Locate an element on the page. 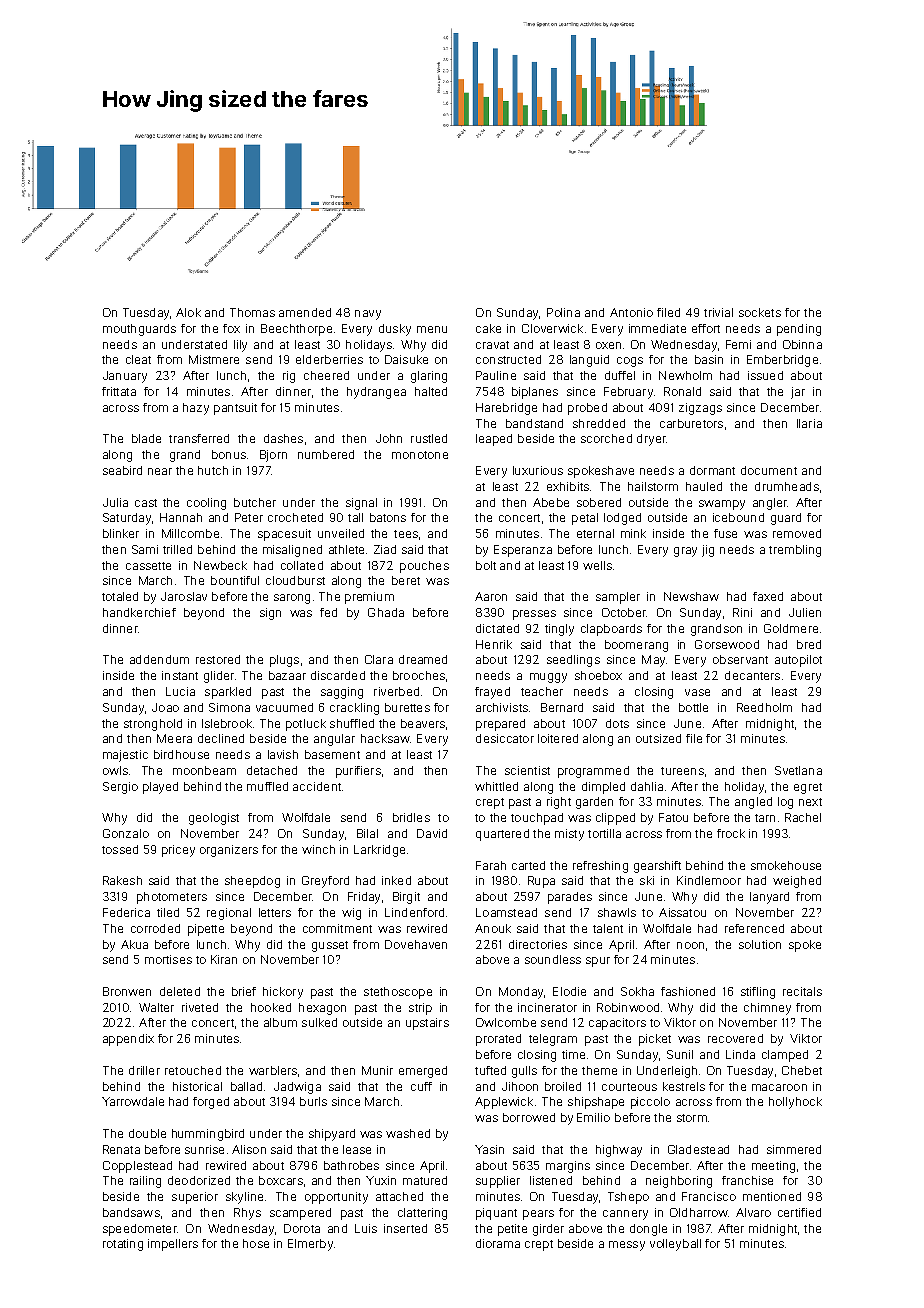 This image has width=924, height=1308. petite is located at coordinates (512, 1230).
